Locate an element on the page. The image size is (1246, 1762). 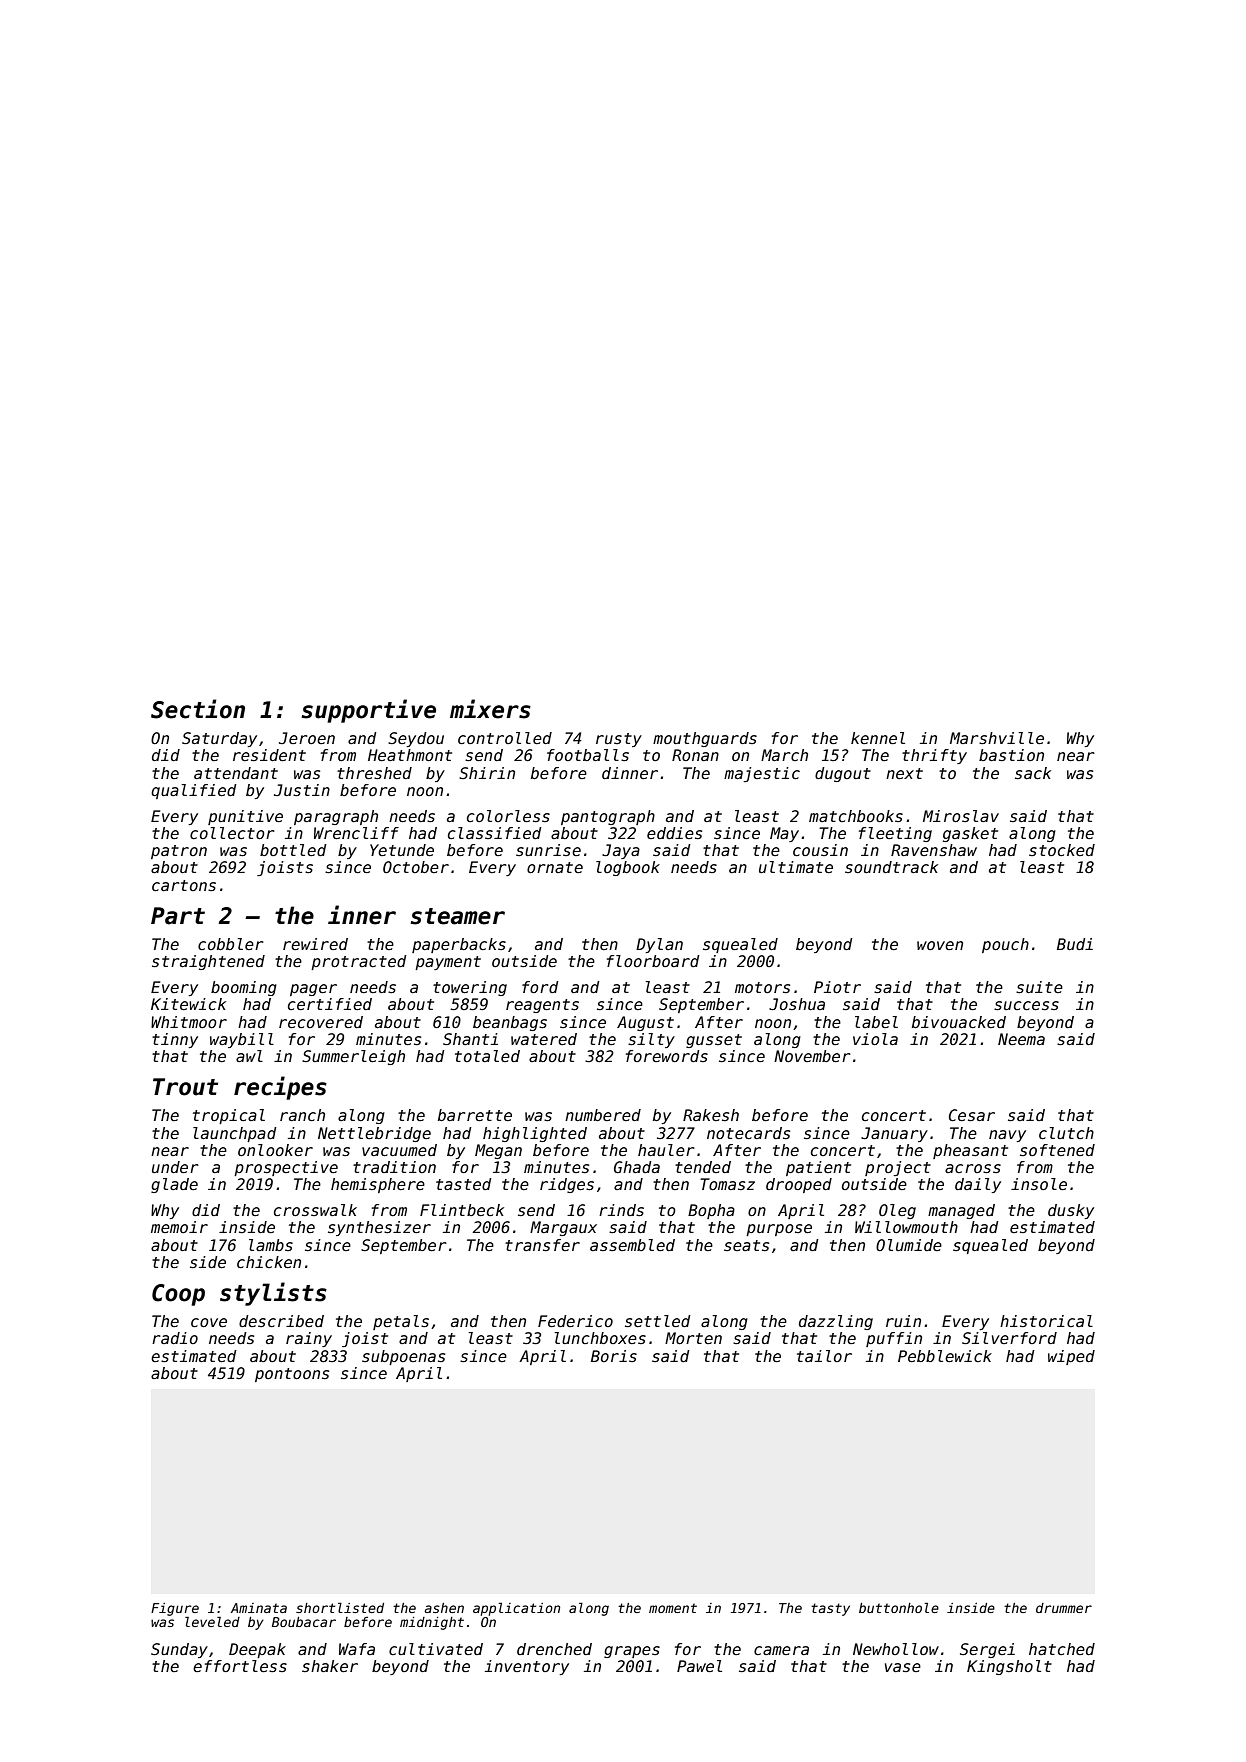
cartons is located at coordinates (184, 886).
